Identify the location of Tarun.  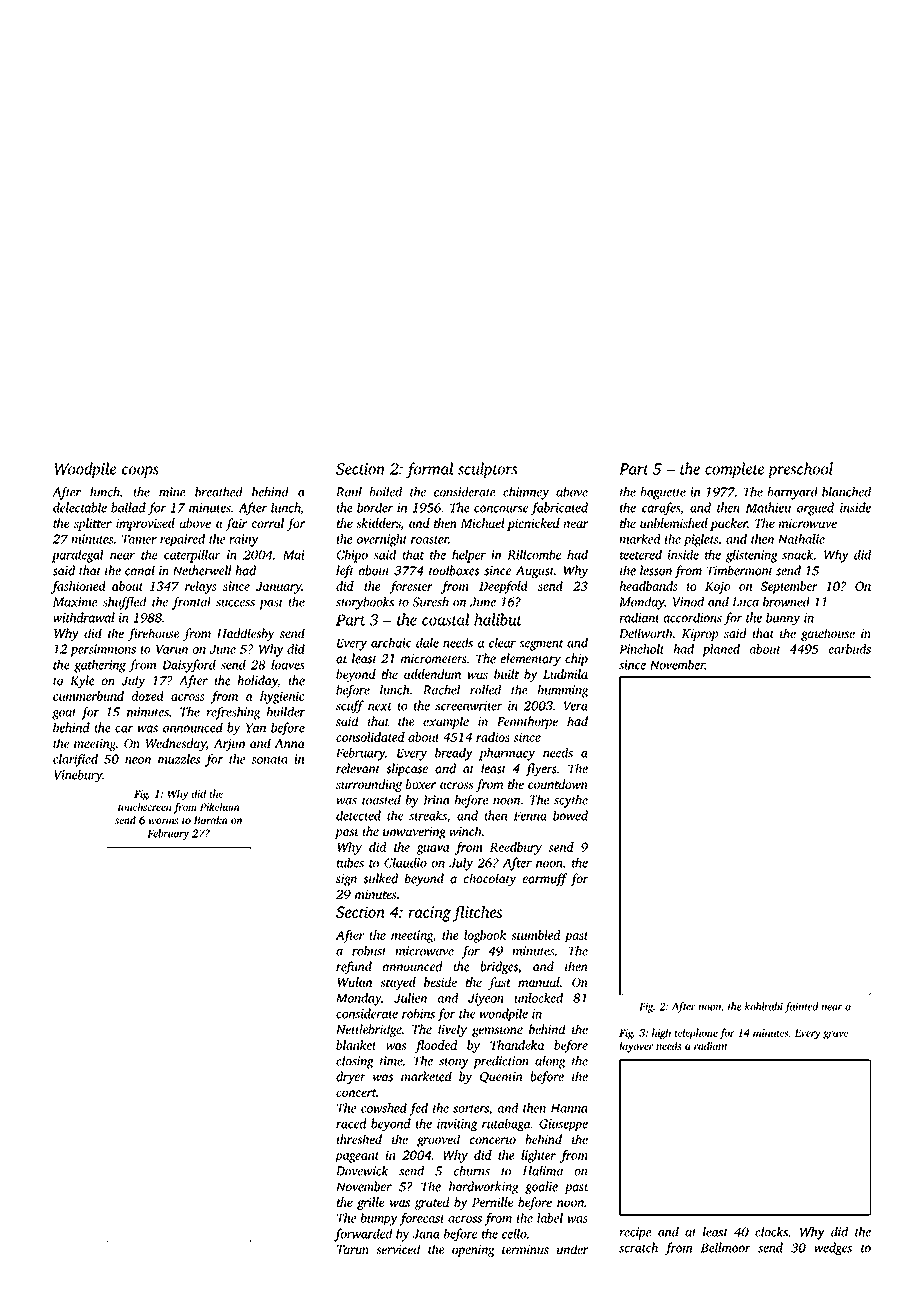
(353, 1249).
